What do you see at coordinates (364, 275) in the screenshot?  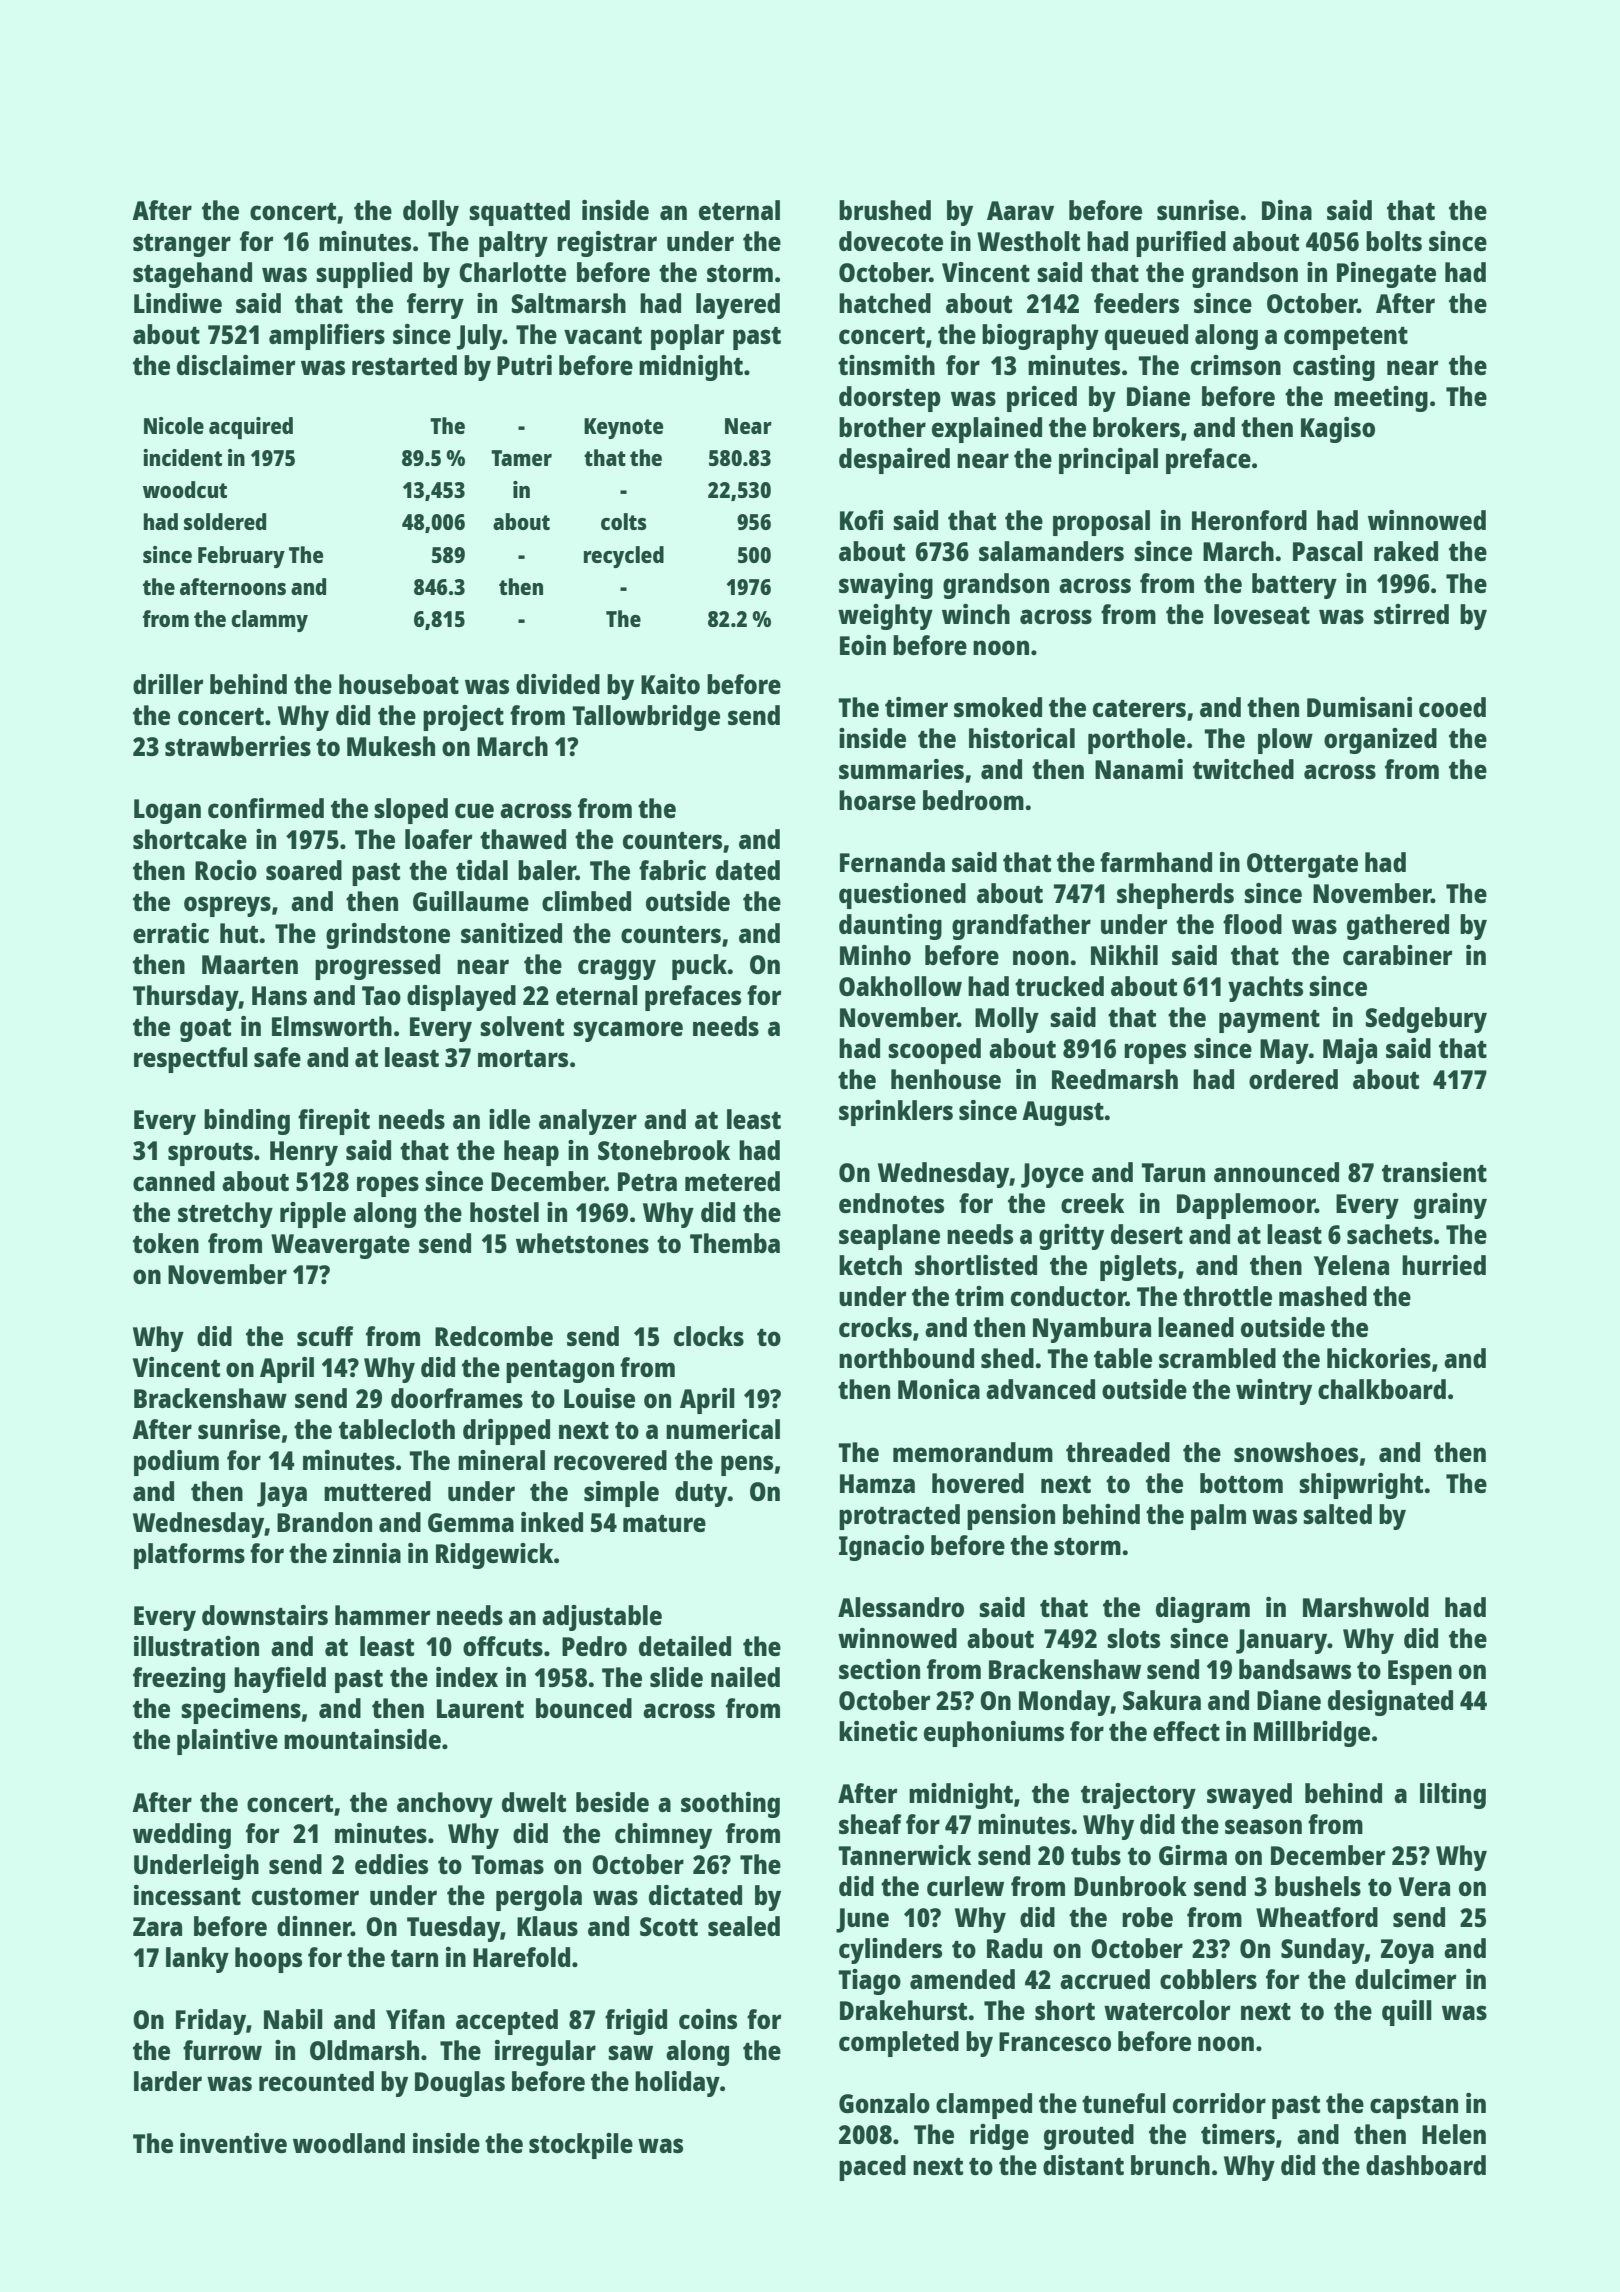 I see `supplied` at bounding box center [364, 275].
